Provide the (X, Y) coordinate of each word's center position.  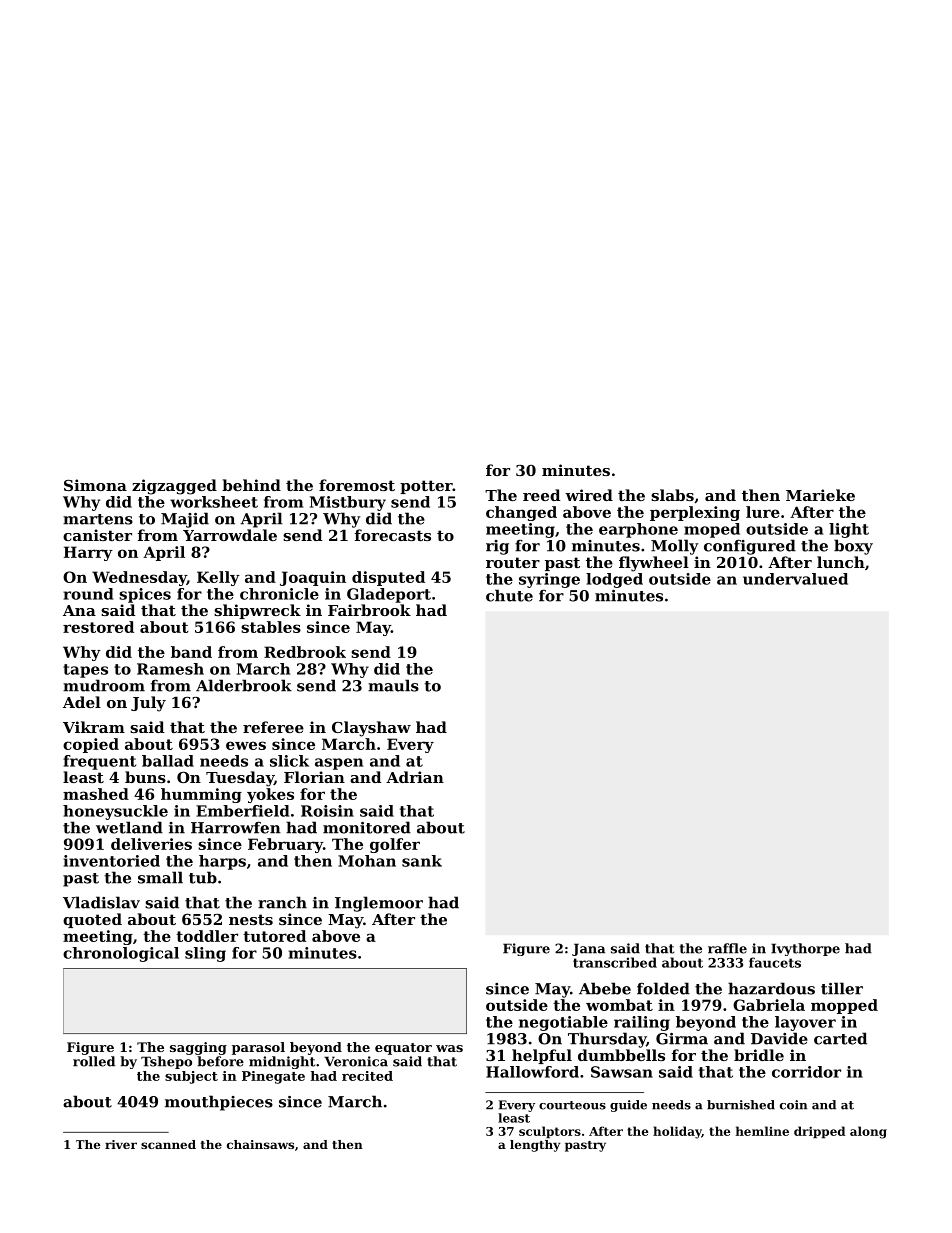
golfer (395, 845)
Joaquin (313, 578)
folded (663, 988)
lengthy (535, 1146)
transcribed (615, 962)
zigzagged (174, 487)
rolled (94, 1061)
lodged (614, 580)
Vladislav (101, 902)
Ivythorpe (805, 949)
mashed (96, 794)
